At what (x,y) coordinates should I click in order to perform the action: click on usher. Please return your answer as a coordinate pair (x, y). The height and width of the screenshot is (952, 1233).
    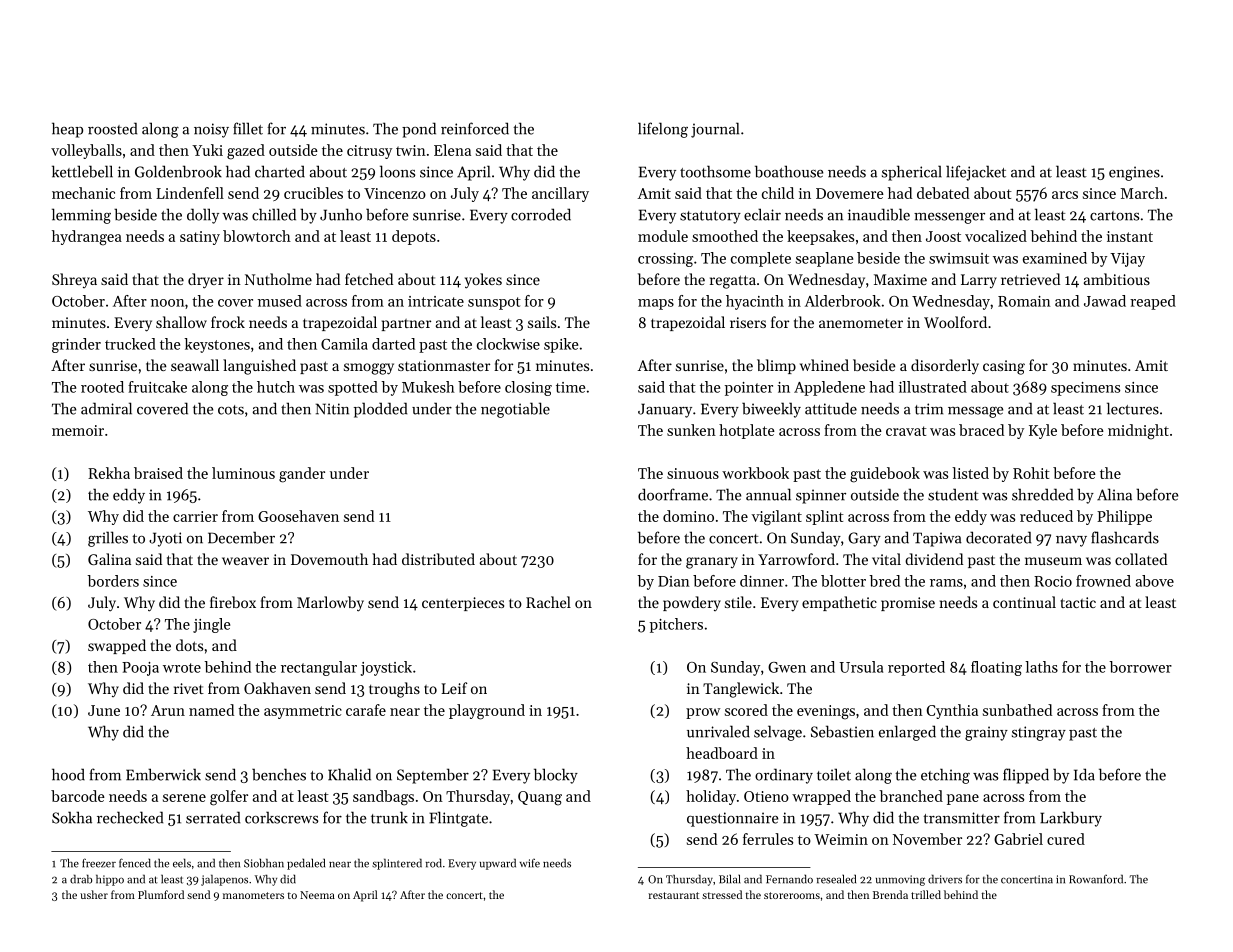
    Looking at the image, I should click on (94, 894).
